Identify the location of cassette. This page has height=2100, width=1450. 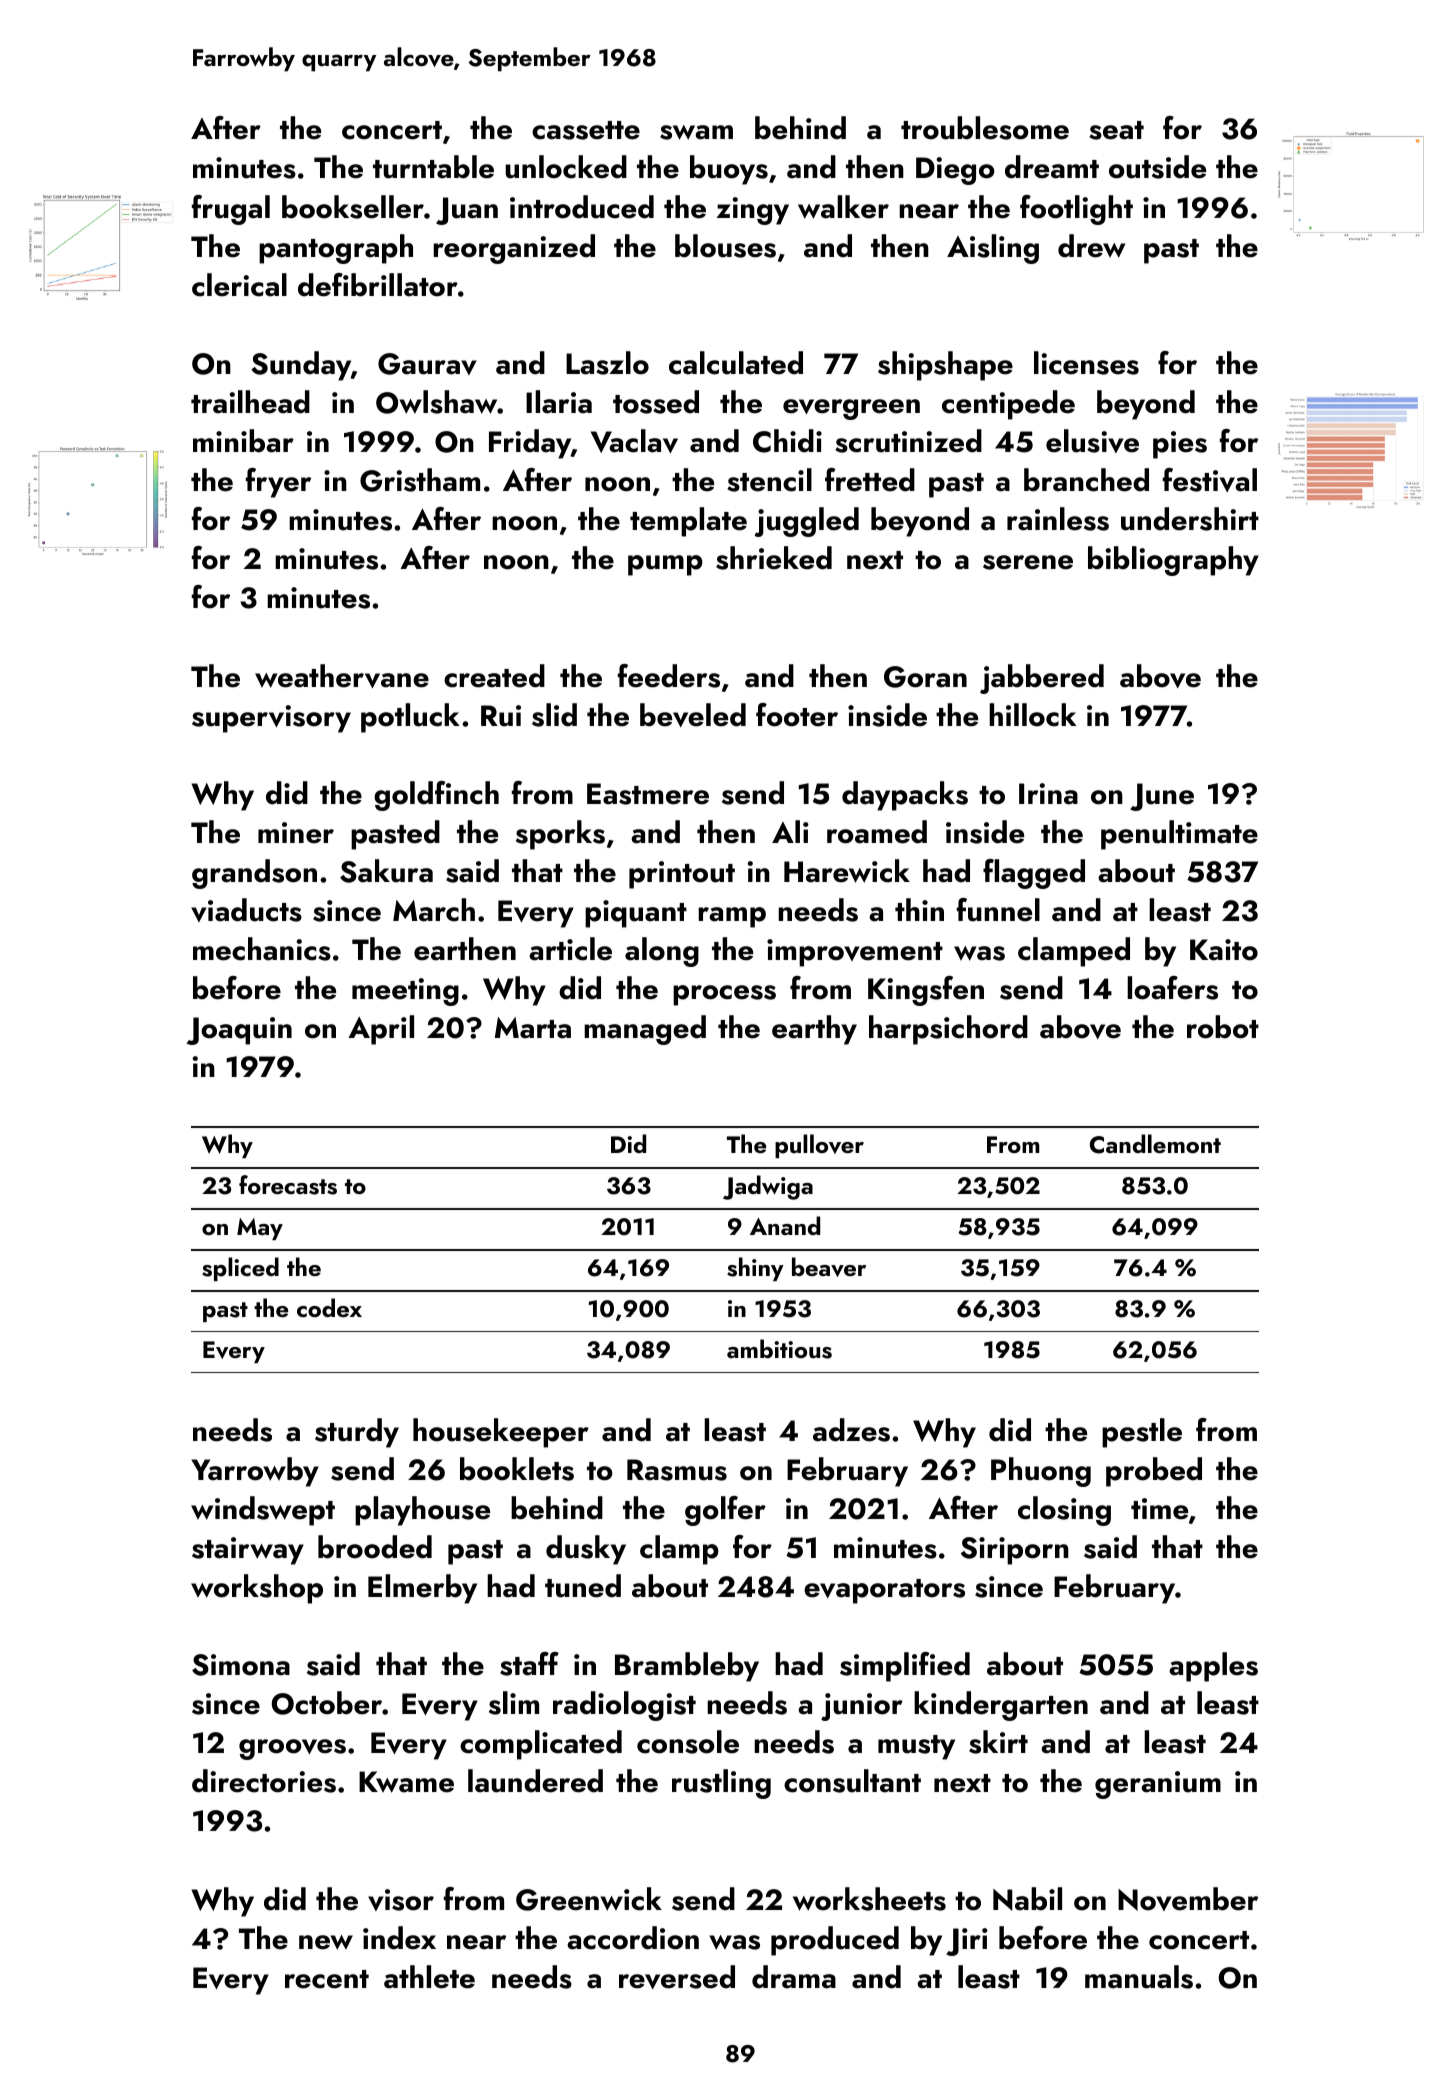
(586, 130).
